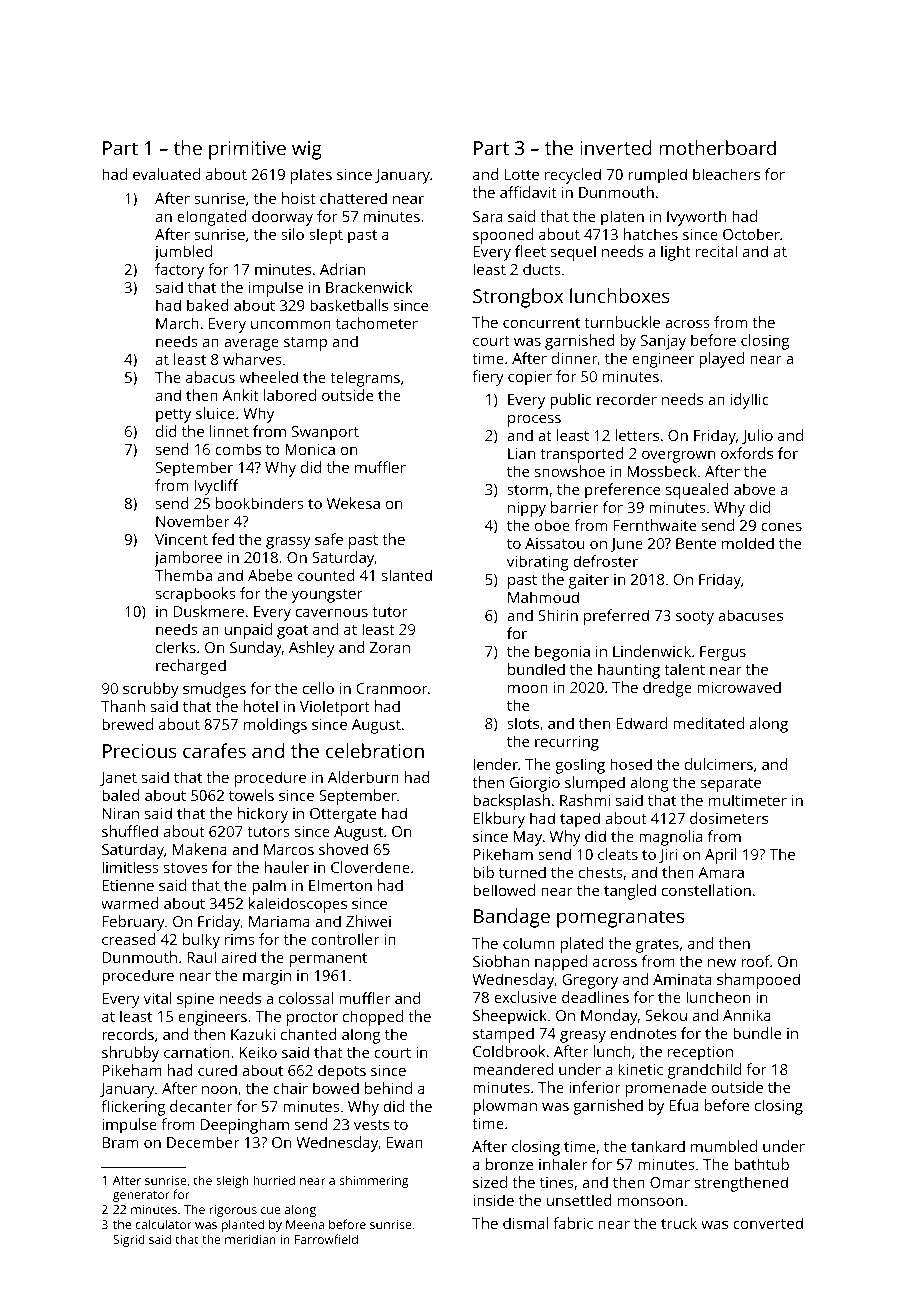 This screenshot has height=1316, width=908. Describe the element at coordinates (166, 174) in the screenshot. I see `evaluated` at that location.
